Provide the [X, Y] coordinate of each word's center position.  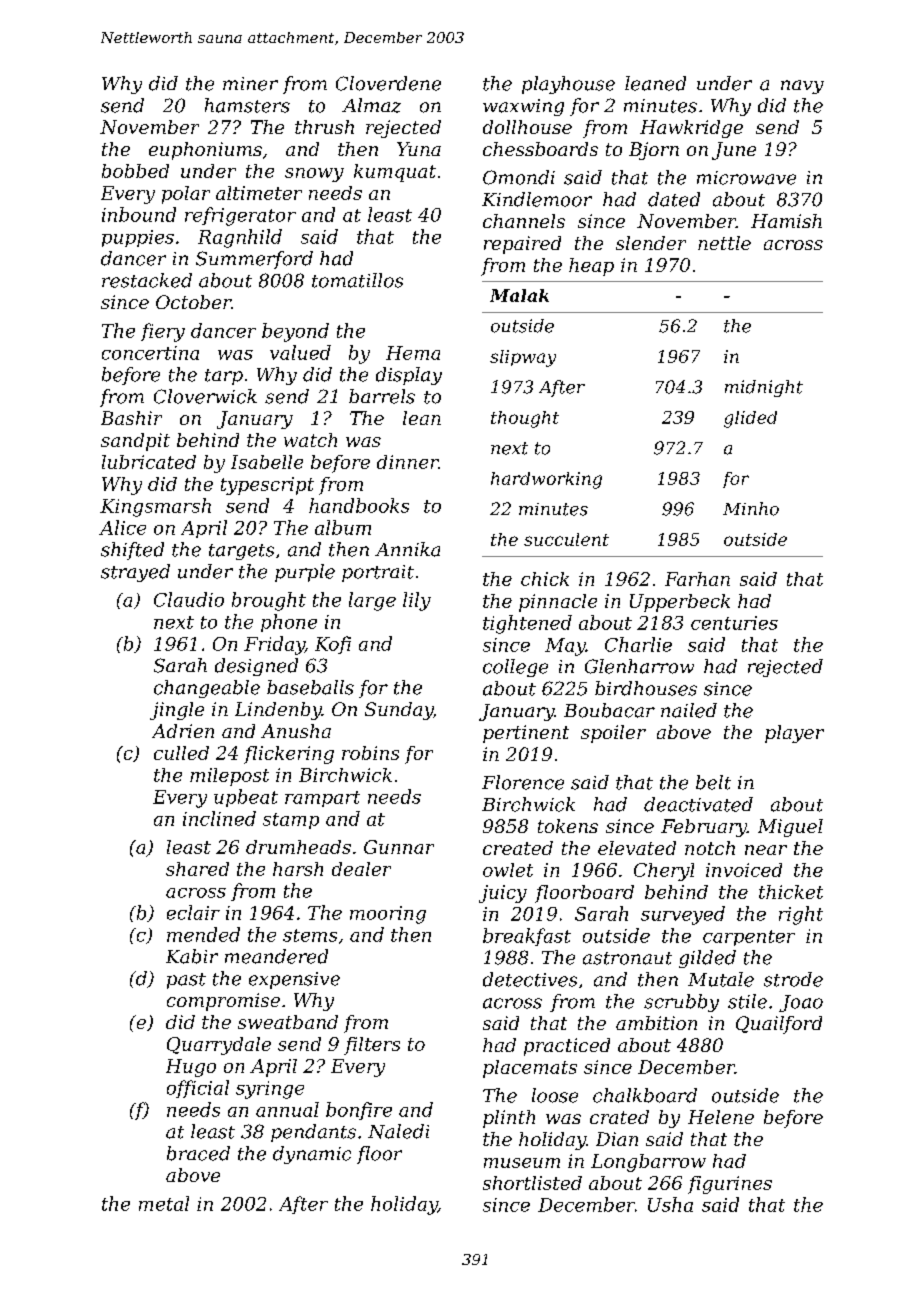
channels [524, 221]
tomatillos [357, 280]
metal [164, 1203]
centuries [734, 623]
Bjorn [654, 151]
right [801, 915]
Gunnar [399, 847]
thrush [324, 127]
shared [197, 869]
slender [651, 243]
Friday [274, 645]
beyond [295, 332]
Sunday [399, 711]
